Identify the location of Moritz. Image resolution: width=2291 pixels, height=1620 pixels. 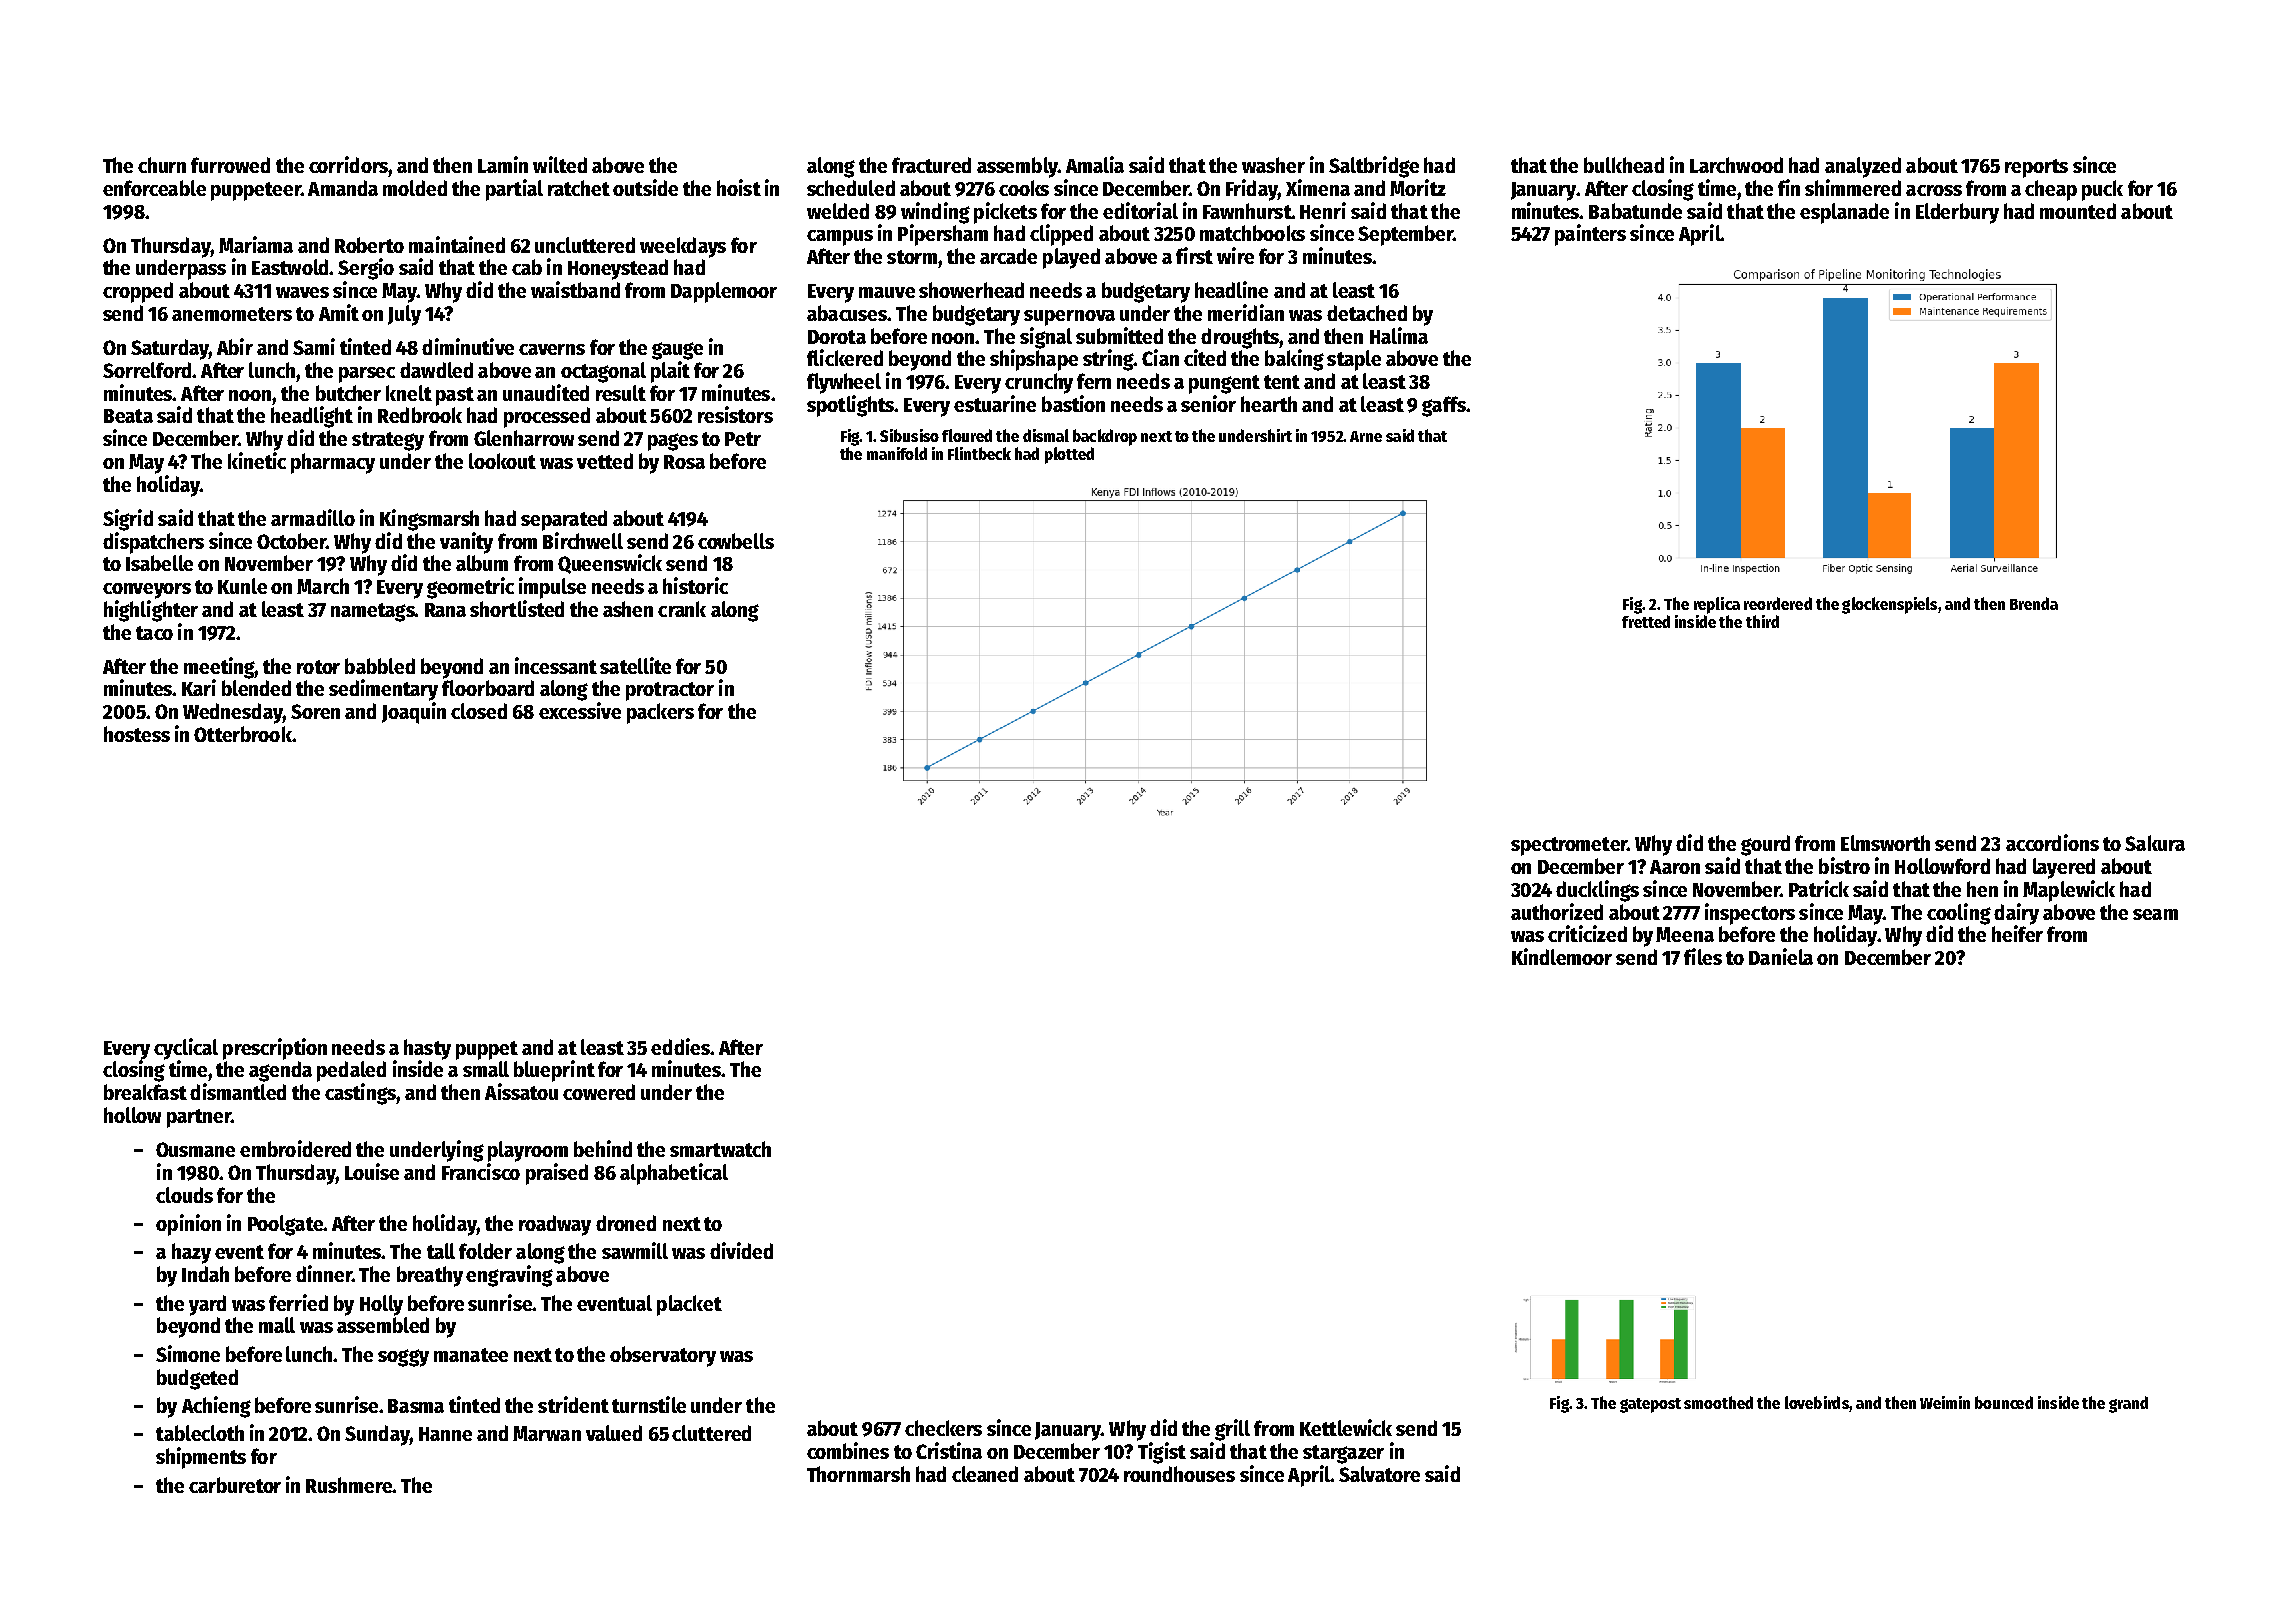
(1418, 187).
